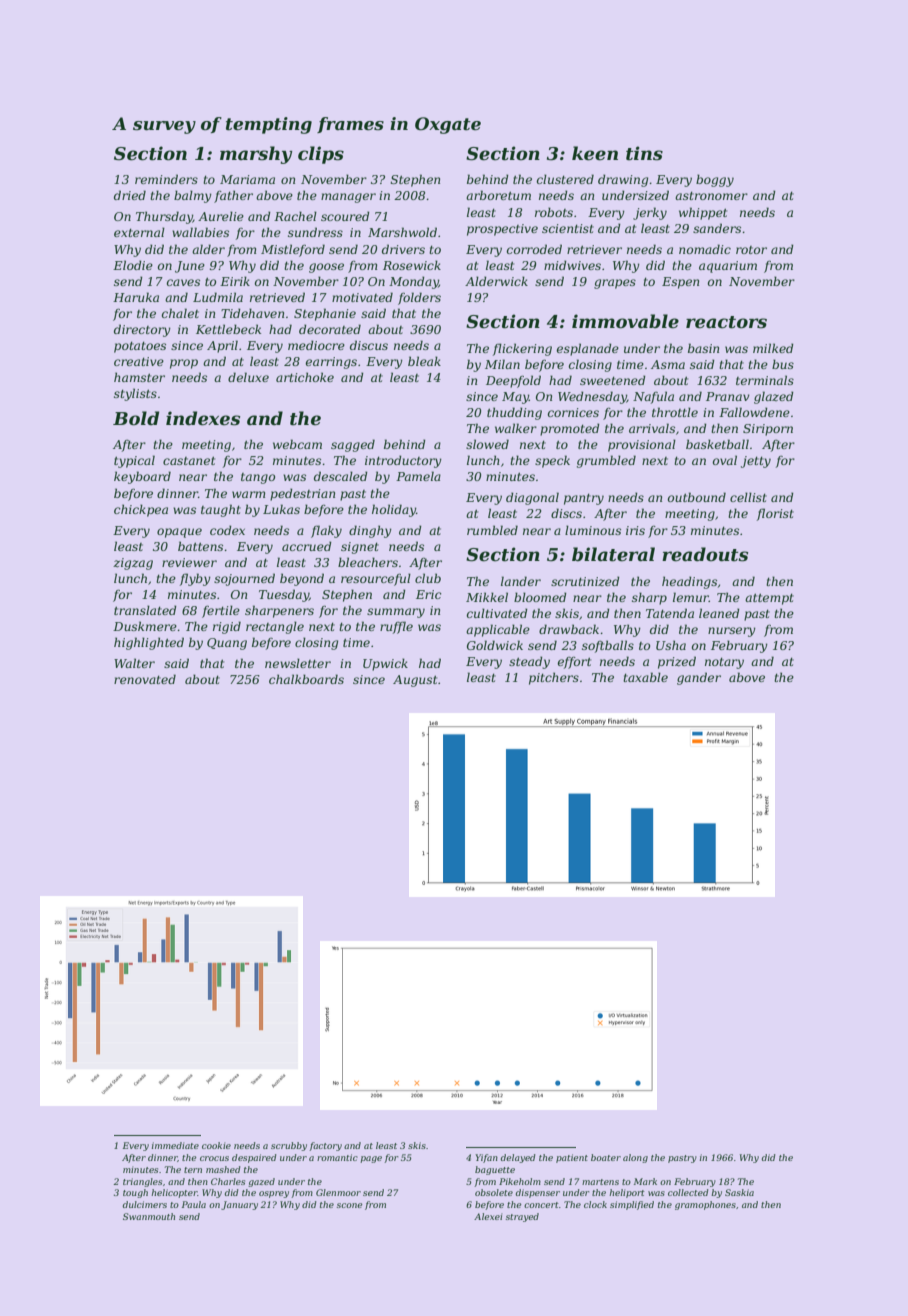 The image size is (908, 1316). Describe the element at coordinates (595, 153) in the screenshot. I see `keen` at that location.
